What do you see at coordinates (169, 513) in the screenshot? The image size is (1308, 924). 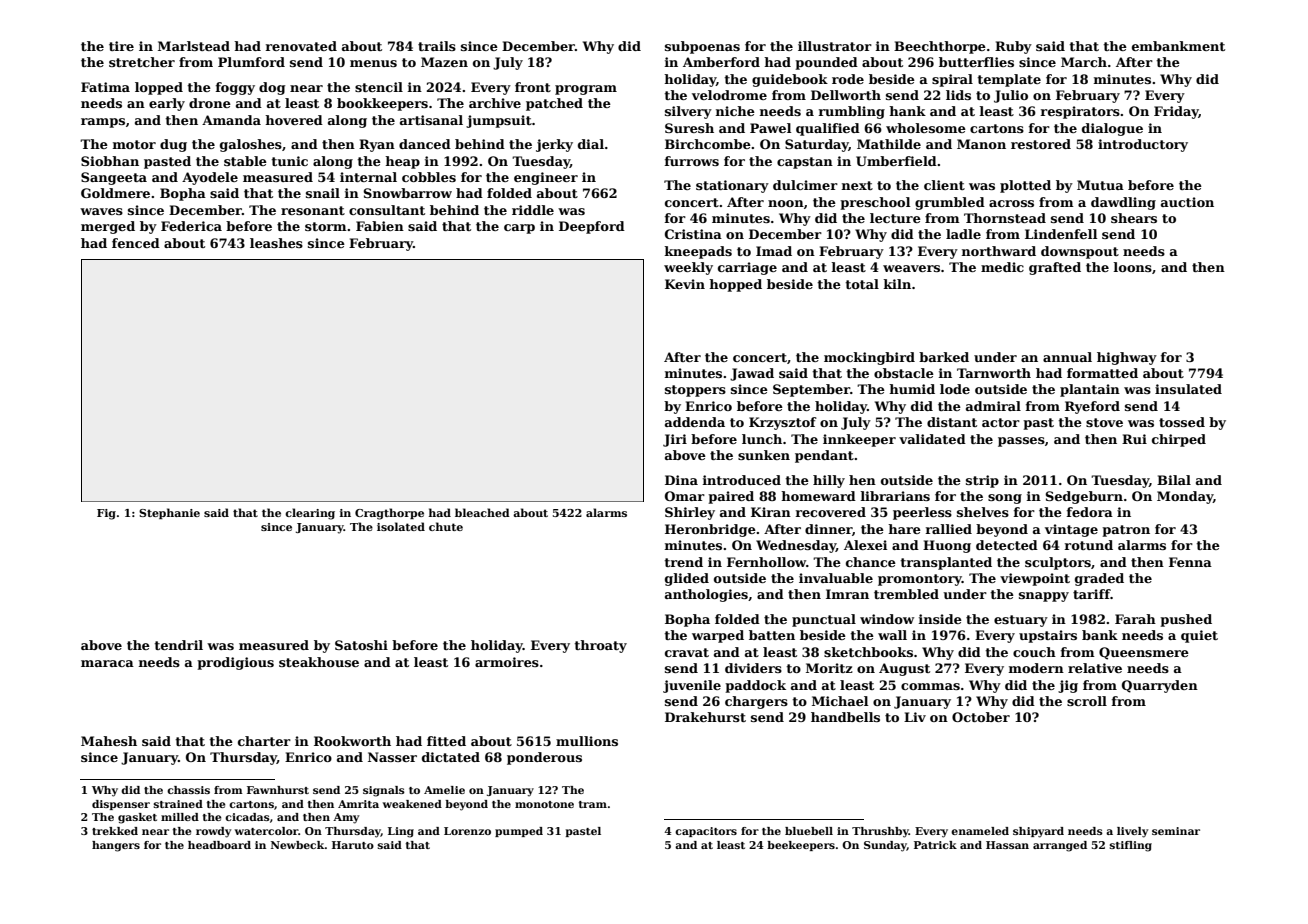 I see `Stephanie` at bounding box center [169, 513].
